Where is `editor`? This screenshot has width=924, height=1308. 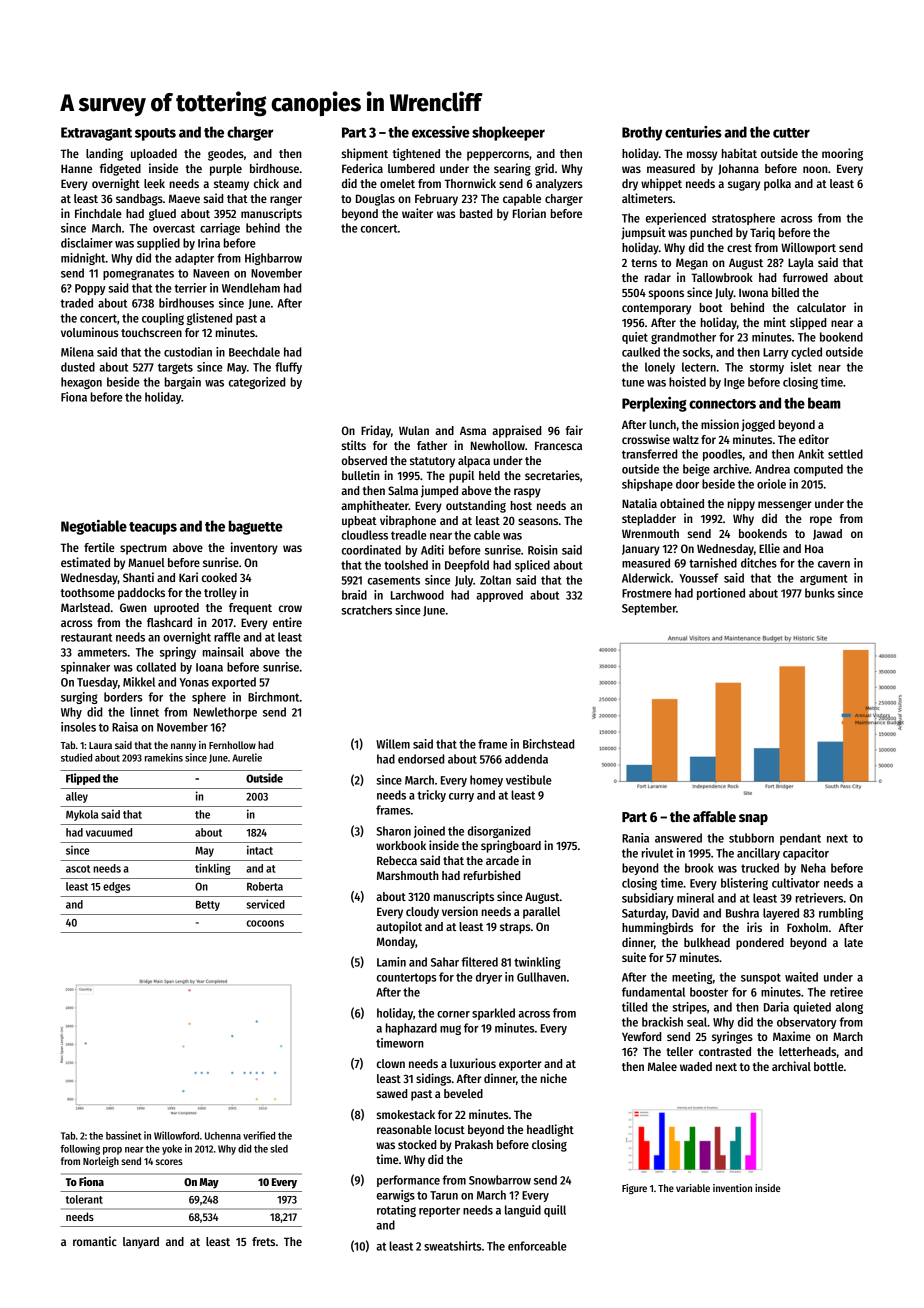
editor is located at coordinates (814, 439).
